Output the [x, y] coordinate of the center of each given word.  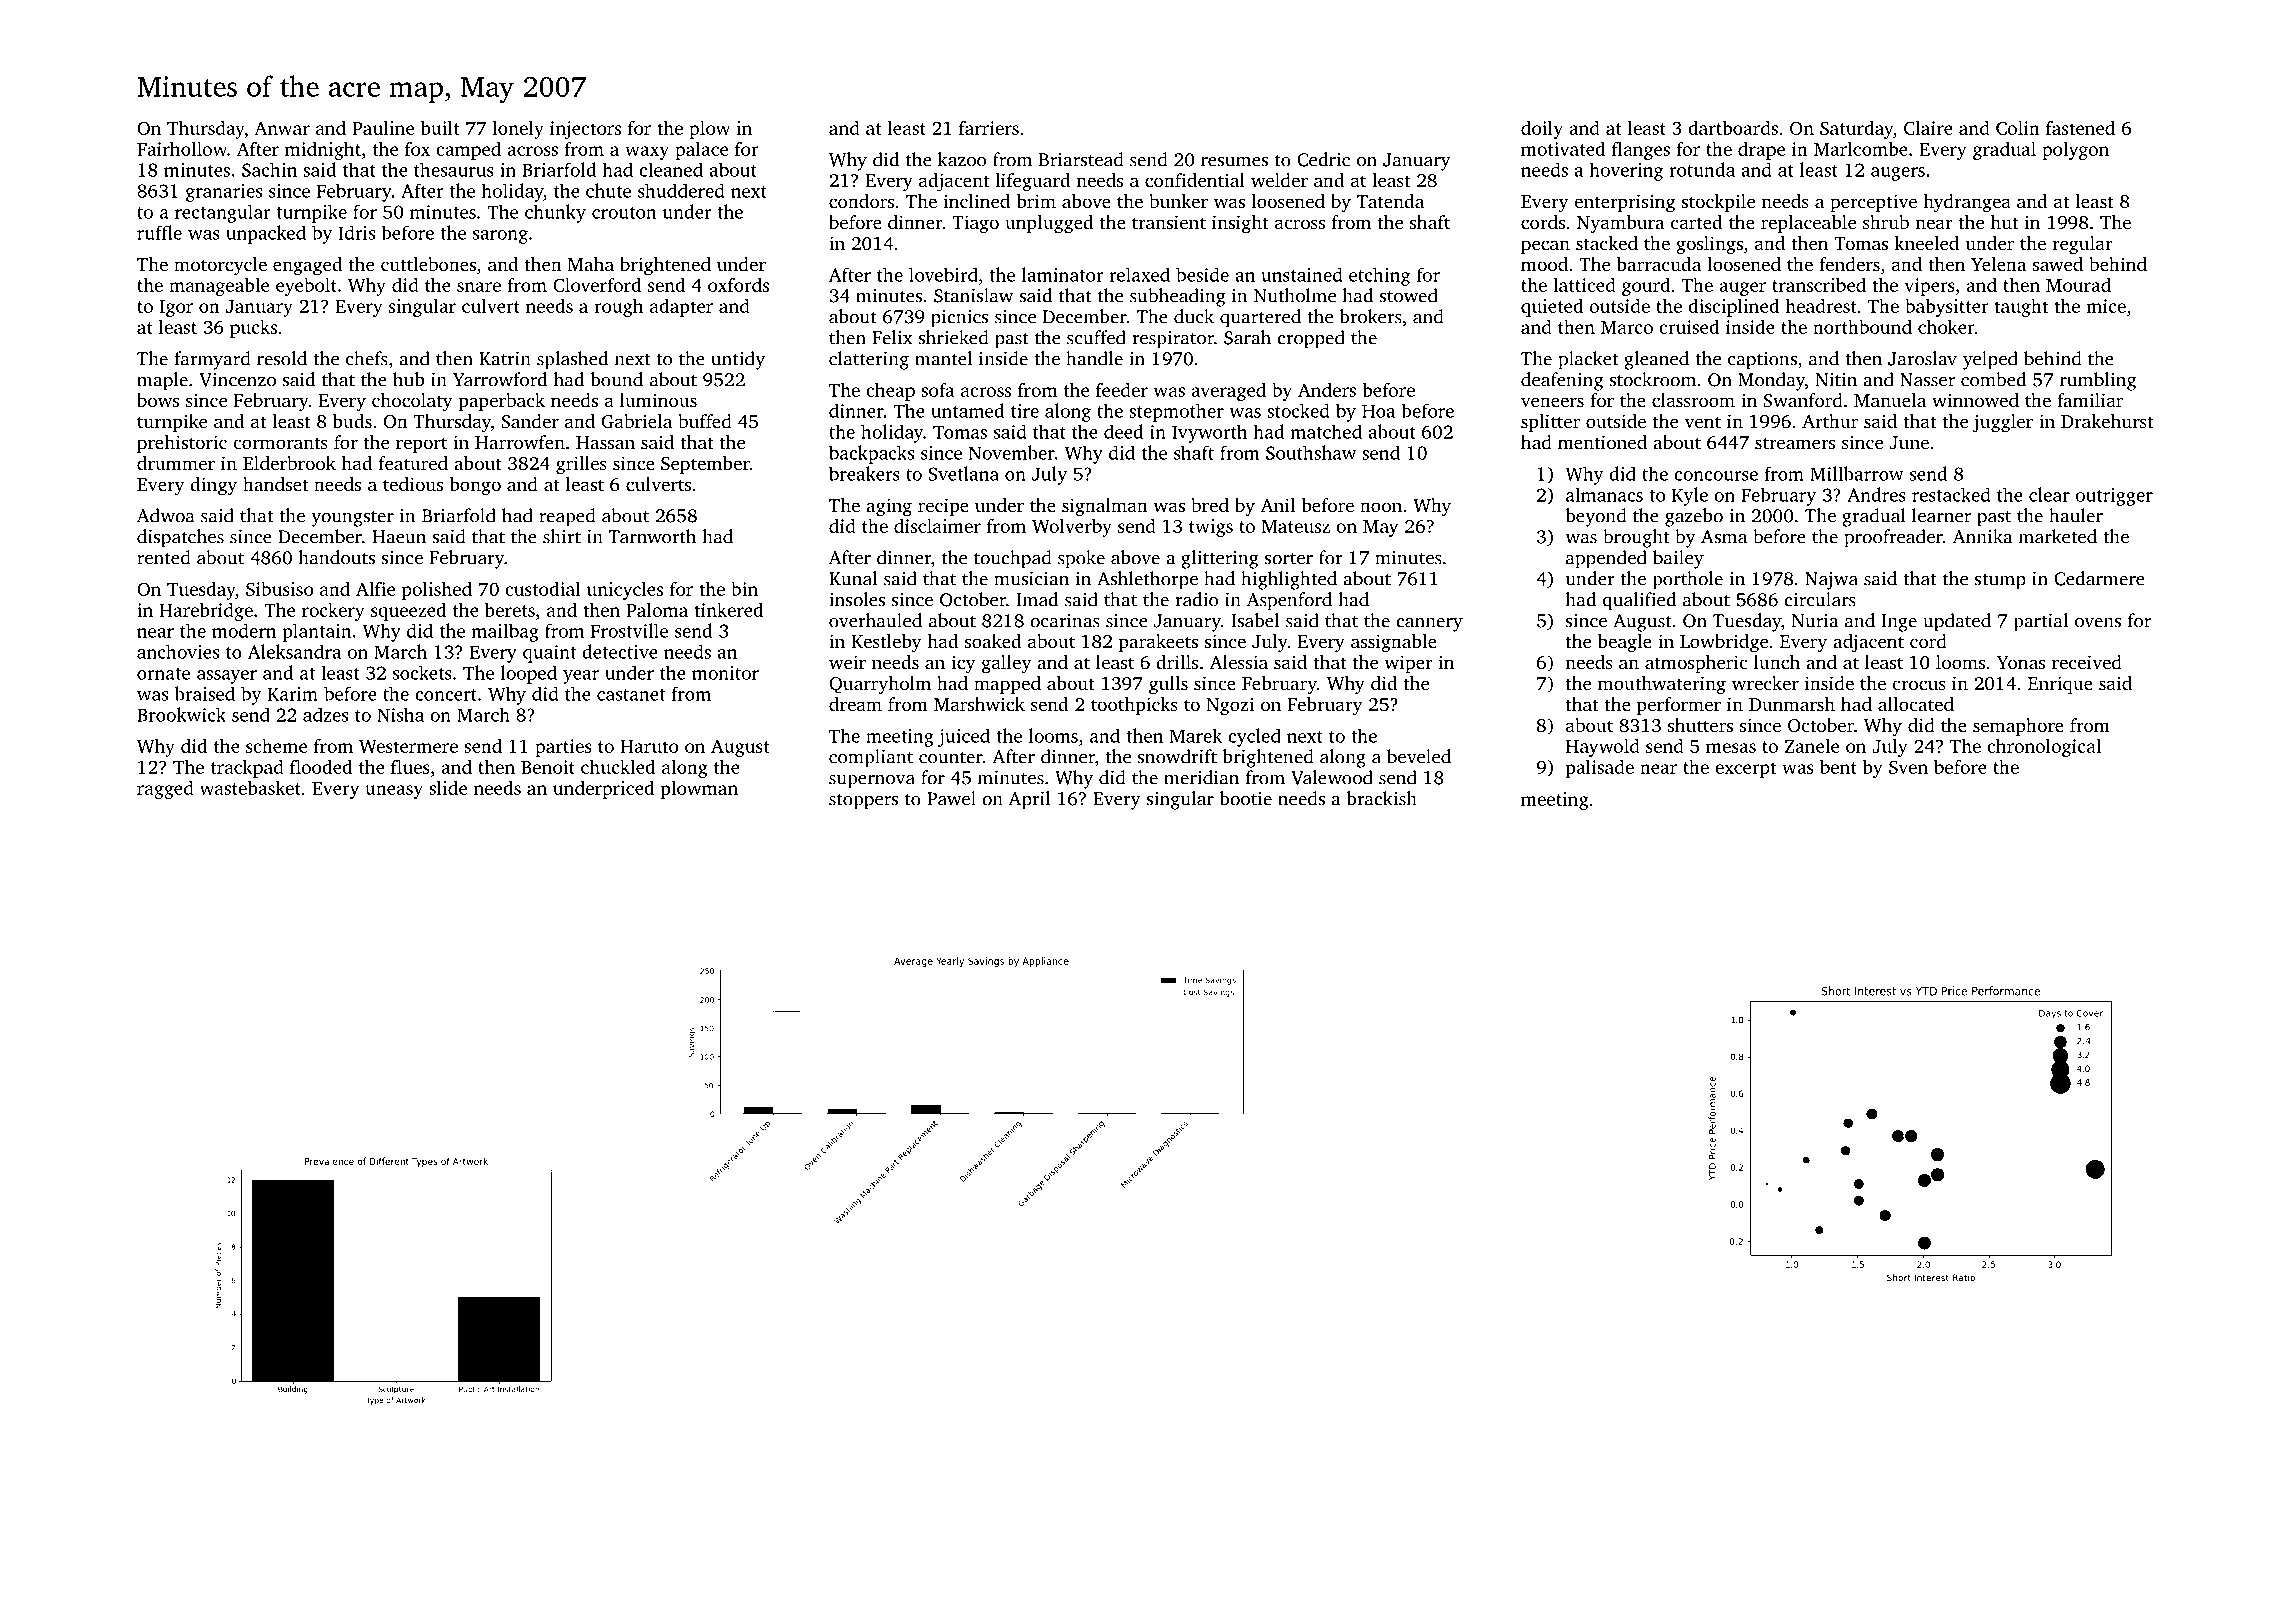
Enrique [2060, 685]
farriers [989, 128]
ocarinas [1065, 621]
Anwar [282, 128]
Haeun [399, 537]
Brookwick [181, 714]
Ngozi [1230, 706]
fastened [2080, 128]
